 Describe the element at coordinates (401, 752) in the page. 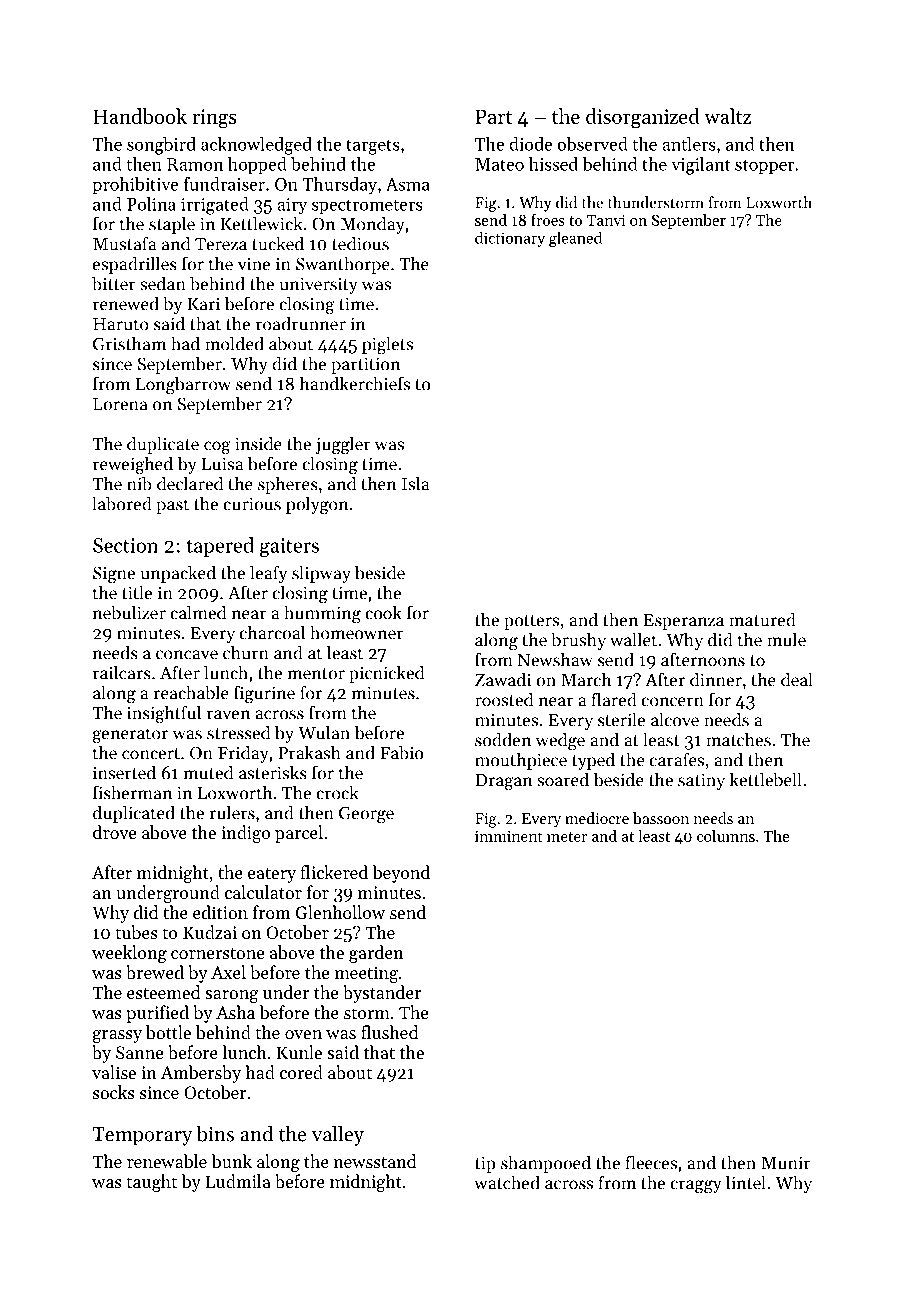

I see `Fabio` at that location.
